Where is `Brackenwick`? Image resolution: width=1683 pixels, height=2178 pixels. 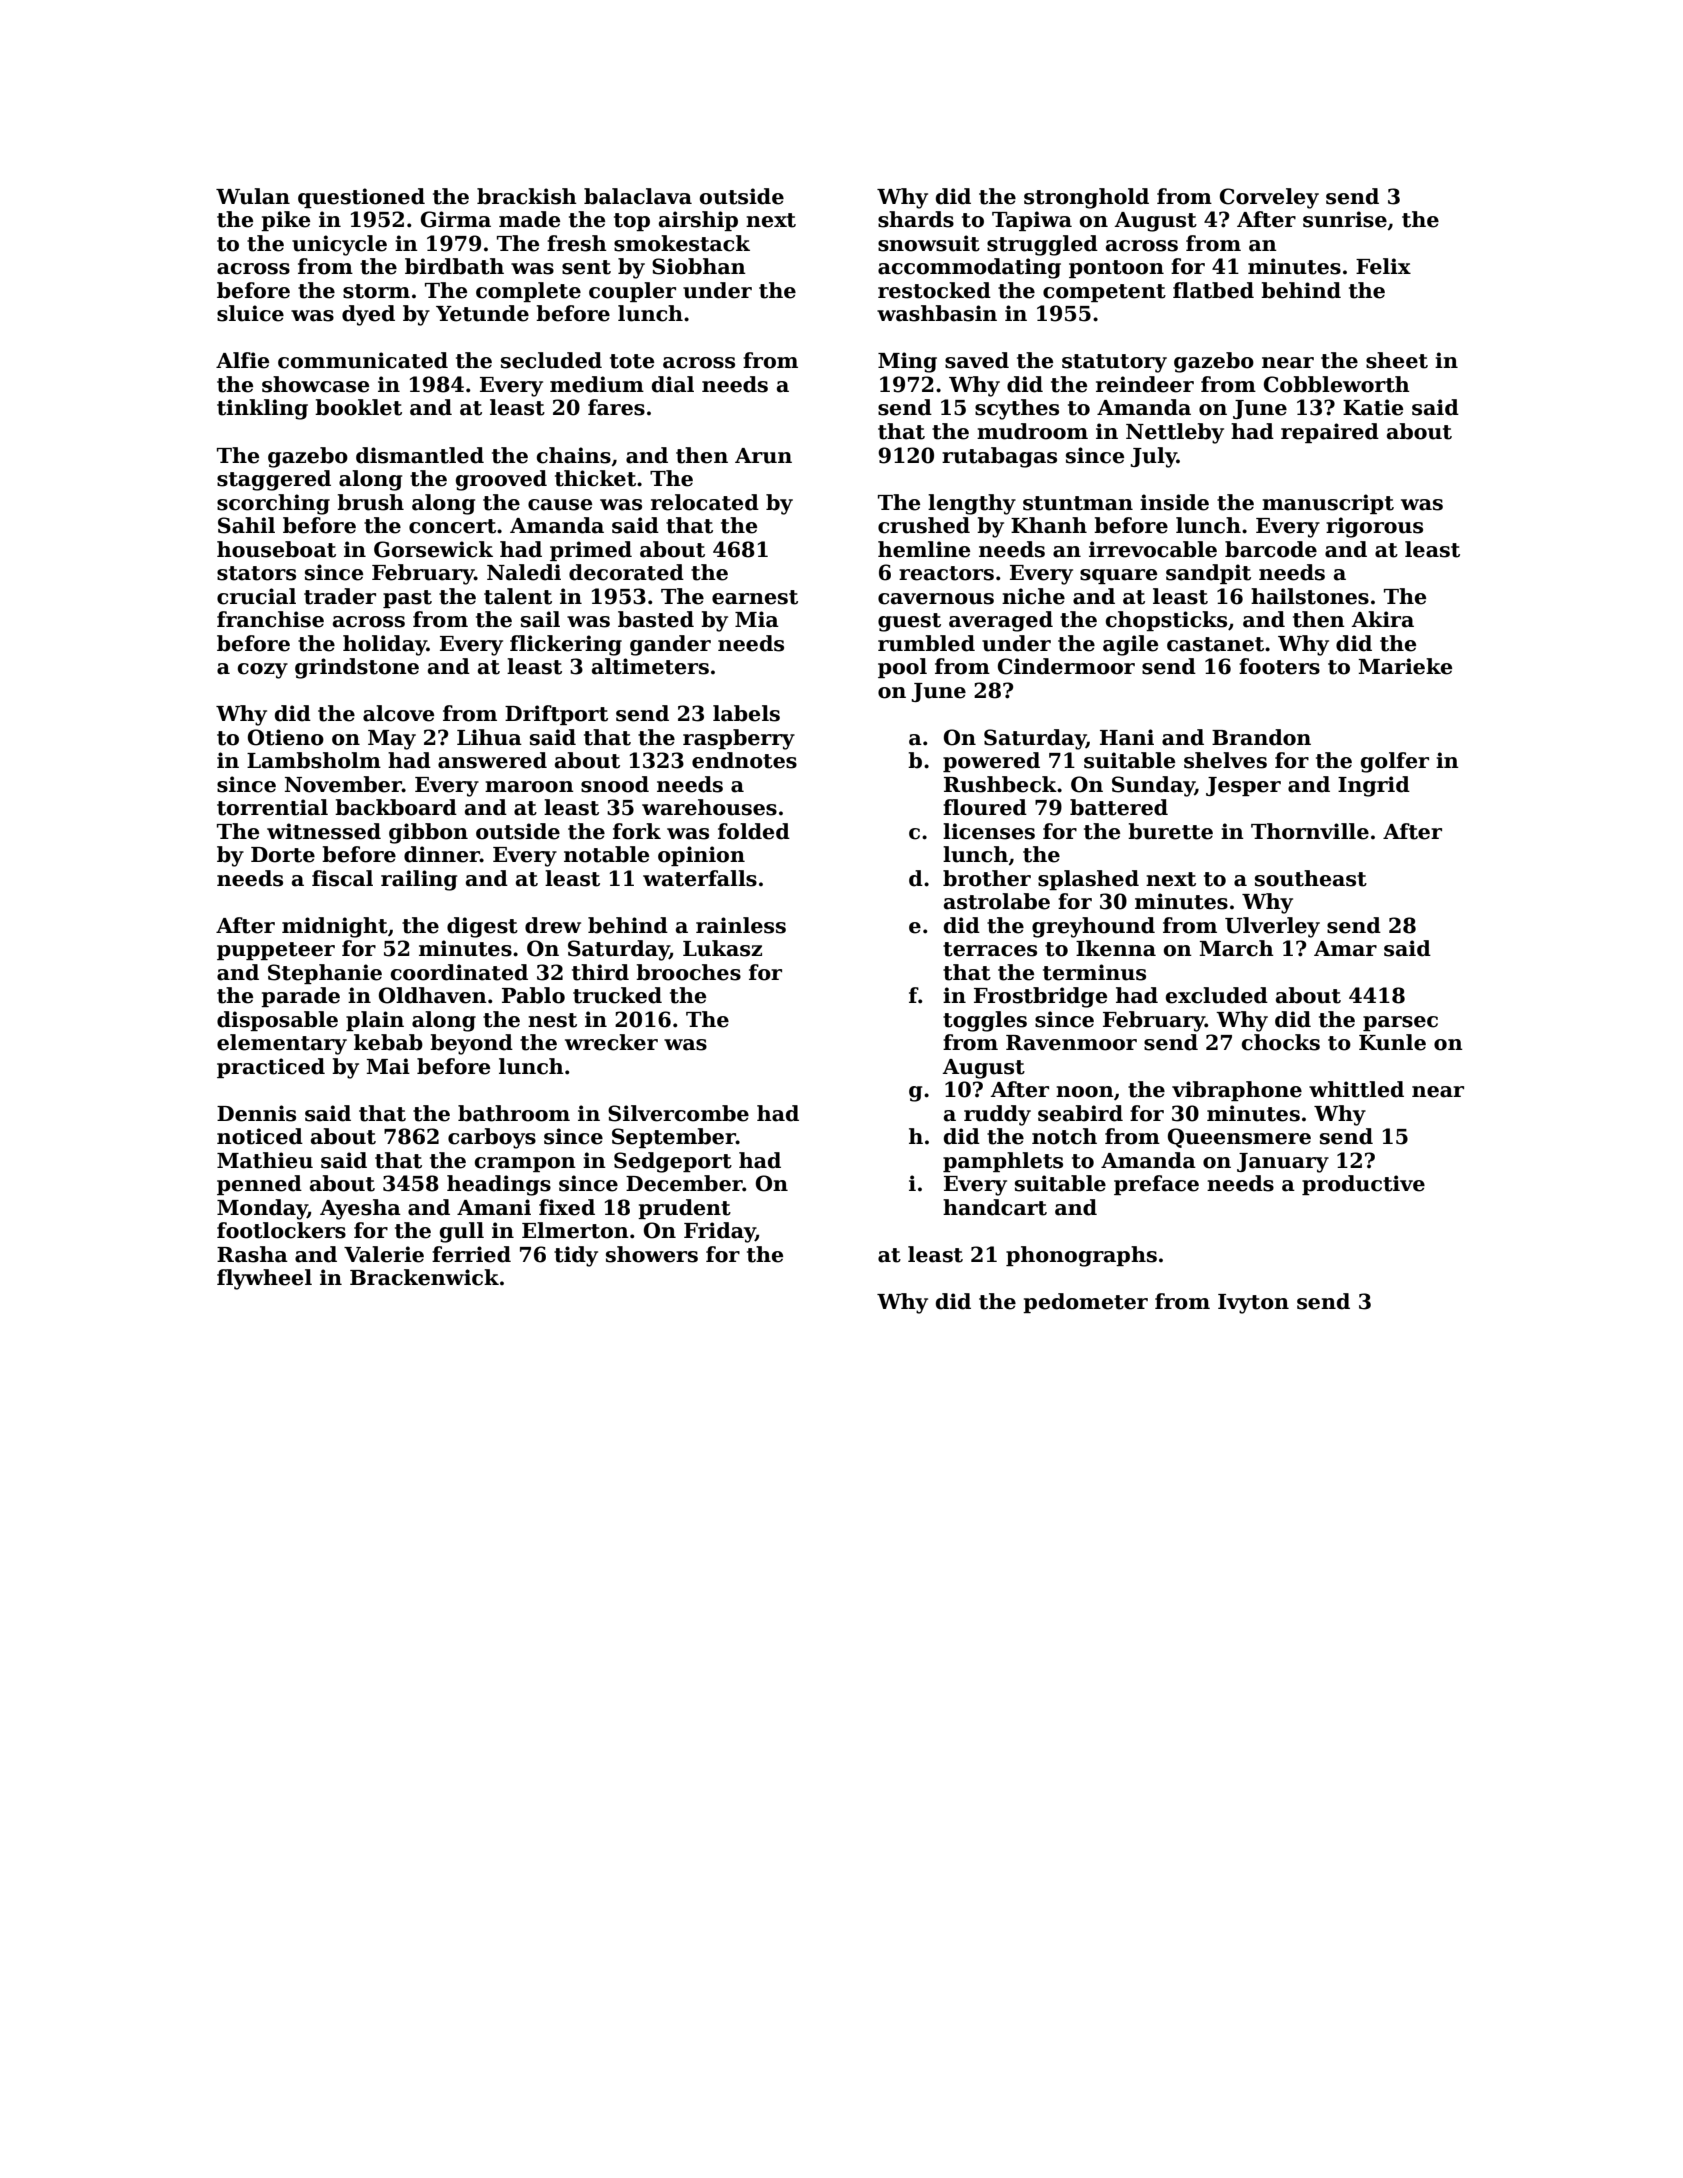
Brackenwick is located at coordinates (424, 1277).
